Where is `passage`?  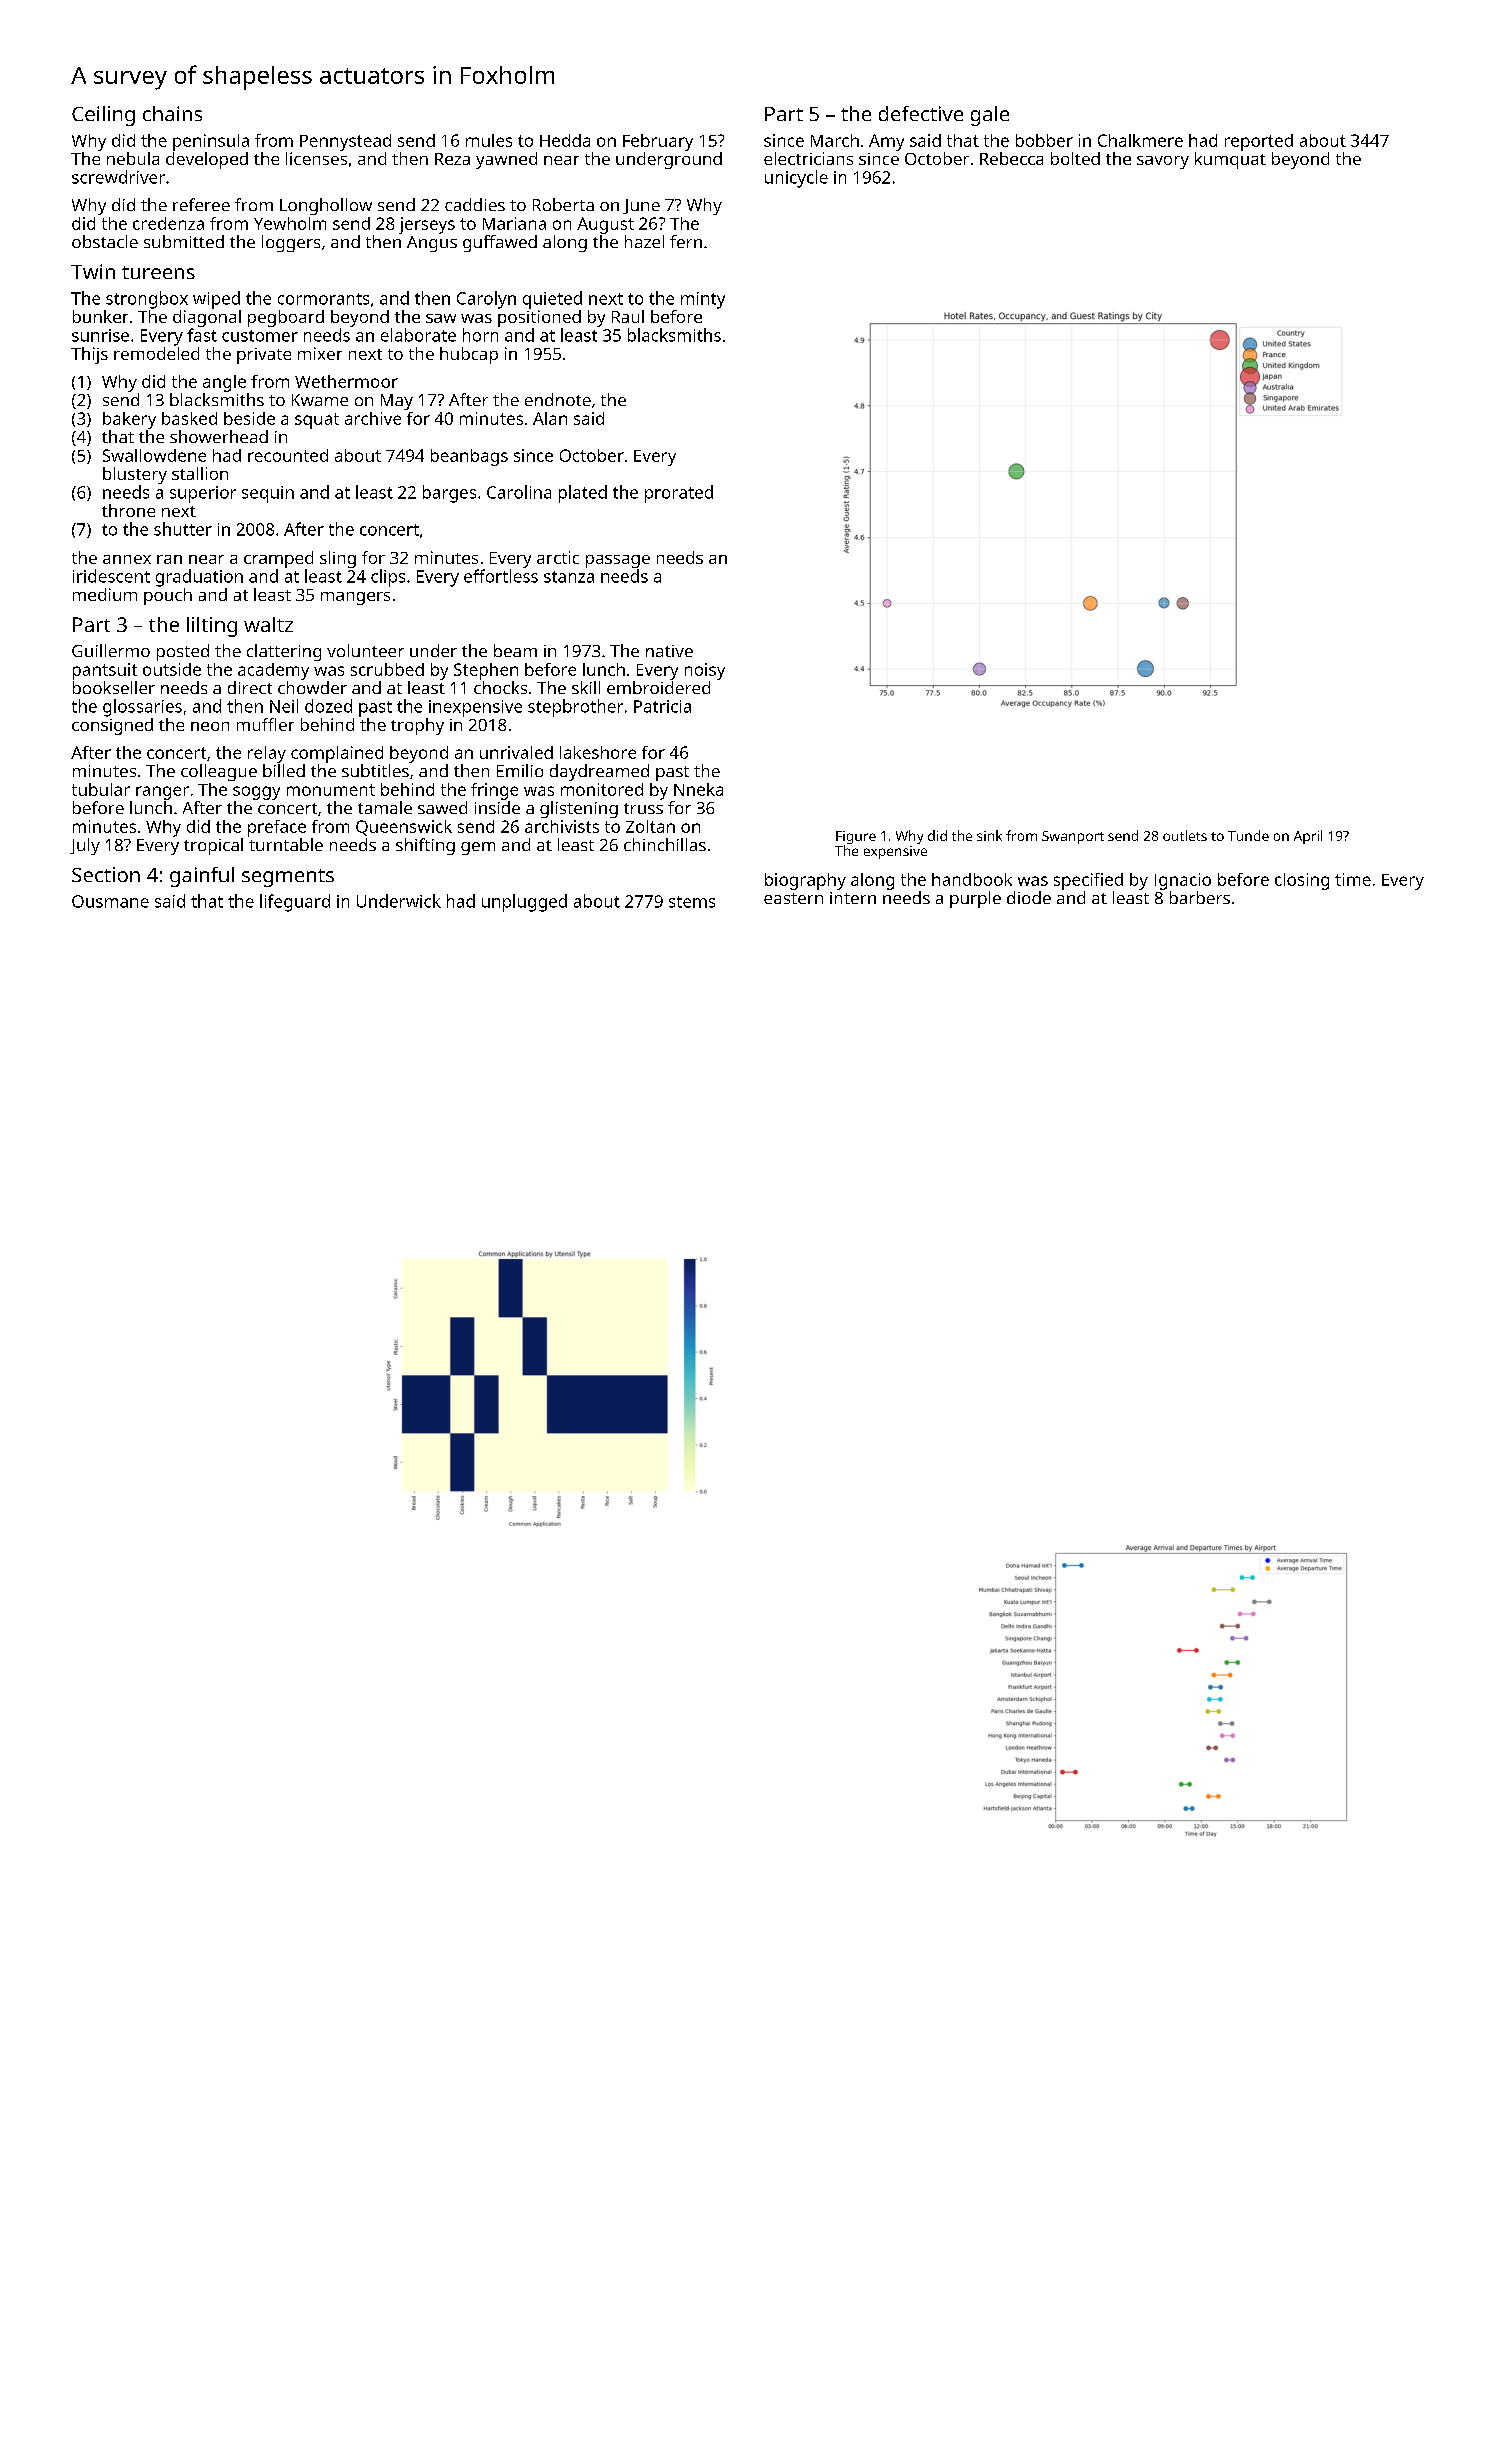 passage is located at coordinates (618, 561).
